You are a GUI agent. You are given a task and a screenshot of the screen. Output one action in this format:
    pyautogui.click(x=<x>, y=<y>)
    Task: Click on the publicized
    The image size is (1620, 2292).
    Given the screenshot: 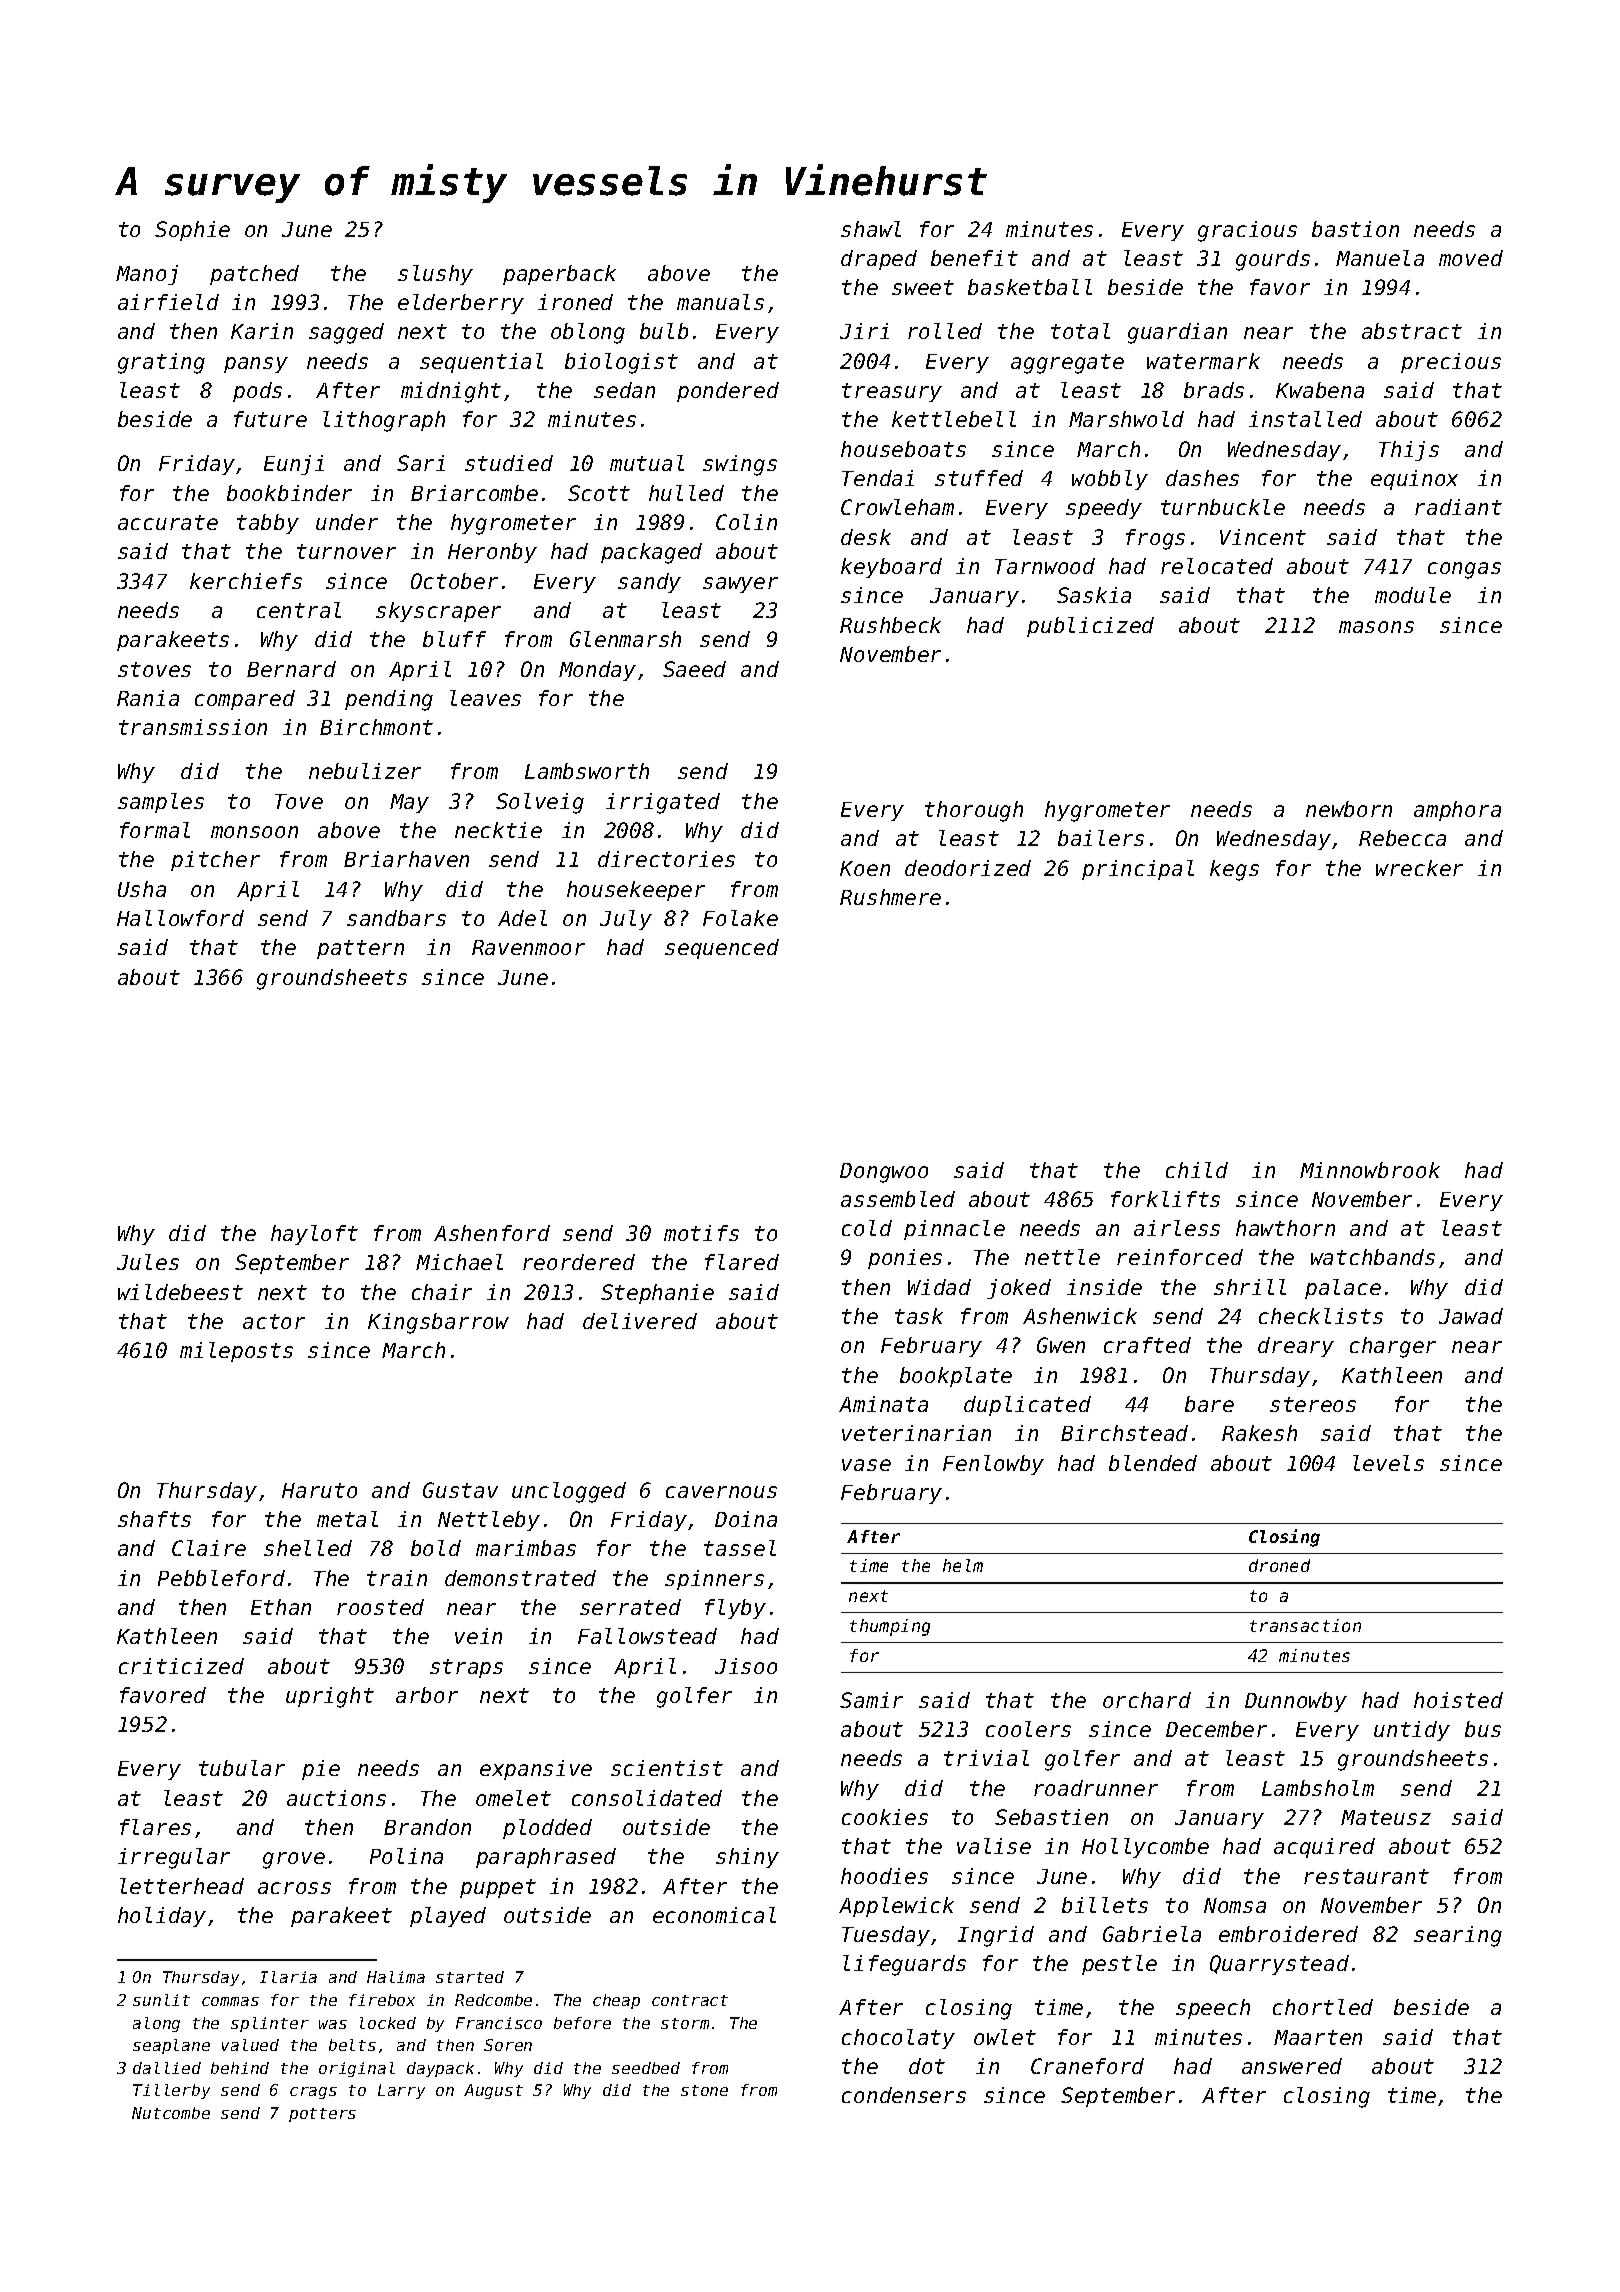 What is the action you would take?
    pyautogui.click(x=1090, y=627)
